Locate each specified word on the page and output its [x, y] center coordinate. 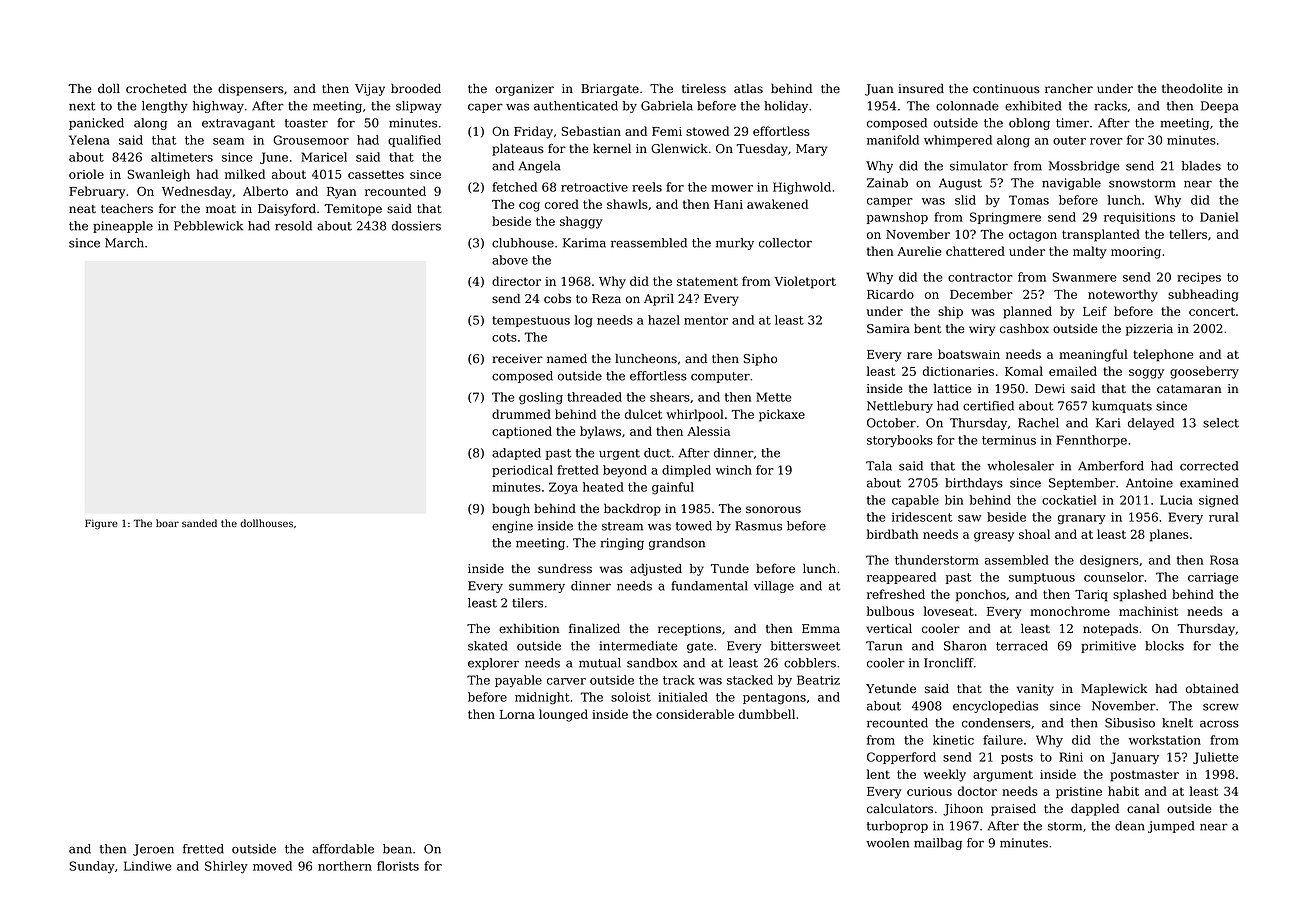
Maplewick [1114, 690]
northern [345, 866]
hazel [664, 320]
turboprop [897, 827]
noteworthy [1123, 295]
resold [293, 226]
